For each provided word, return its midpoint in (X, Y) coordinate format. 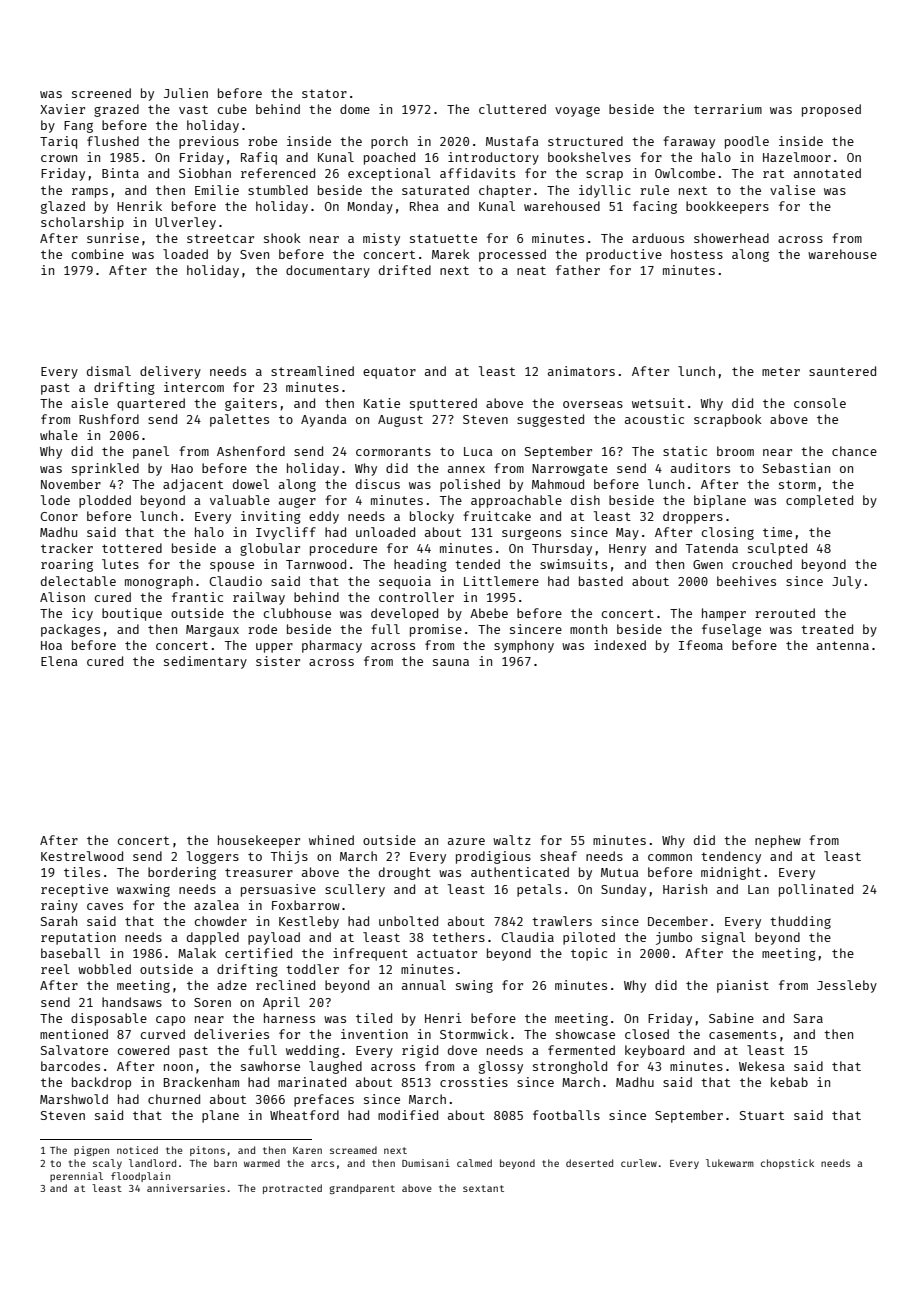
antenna (843, 645)
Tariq (58, 142)
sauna (451, 662)
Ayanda (324, 420)
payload (274, 938)
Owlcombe (685, 173)
